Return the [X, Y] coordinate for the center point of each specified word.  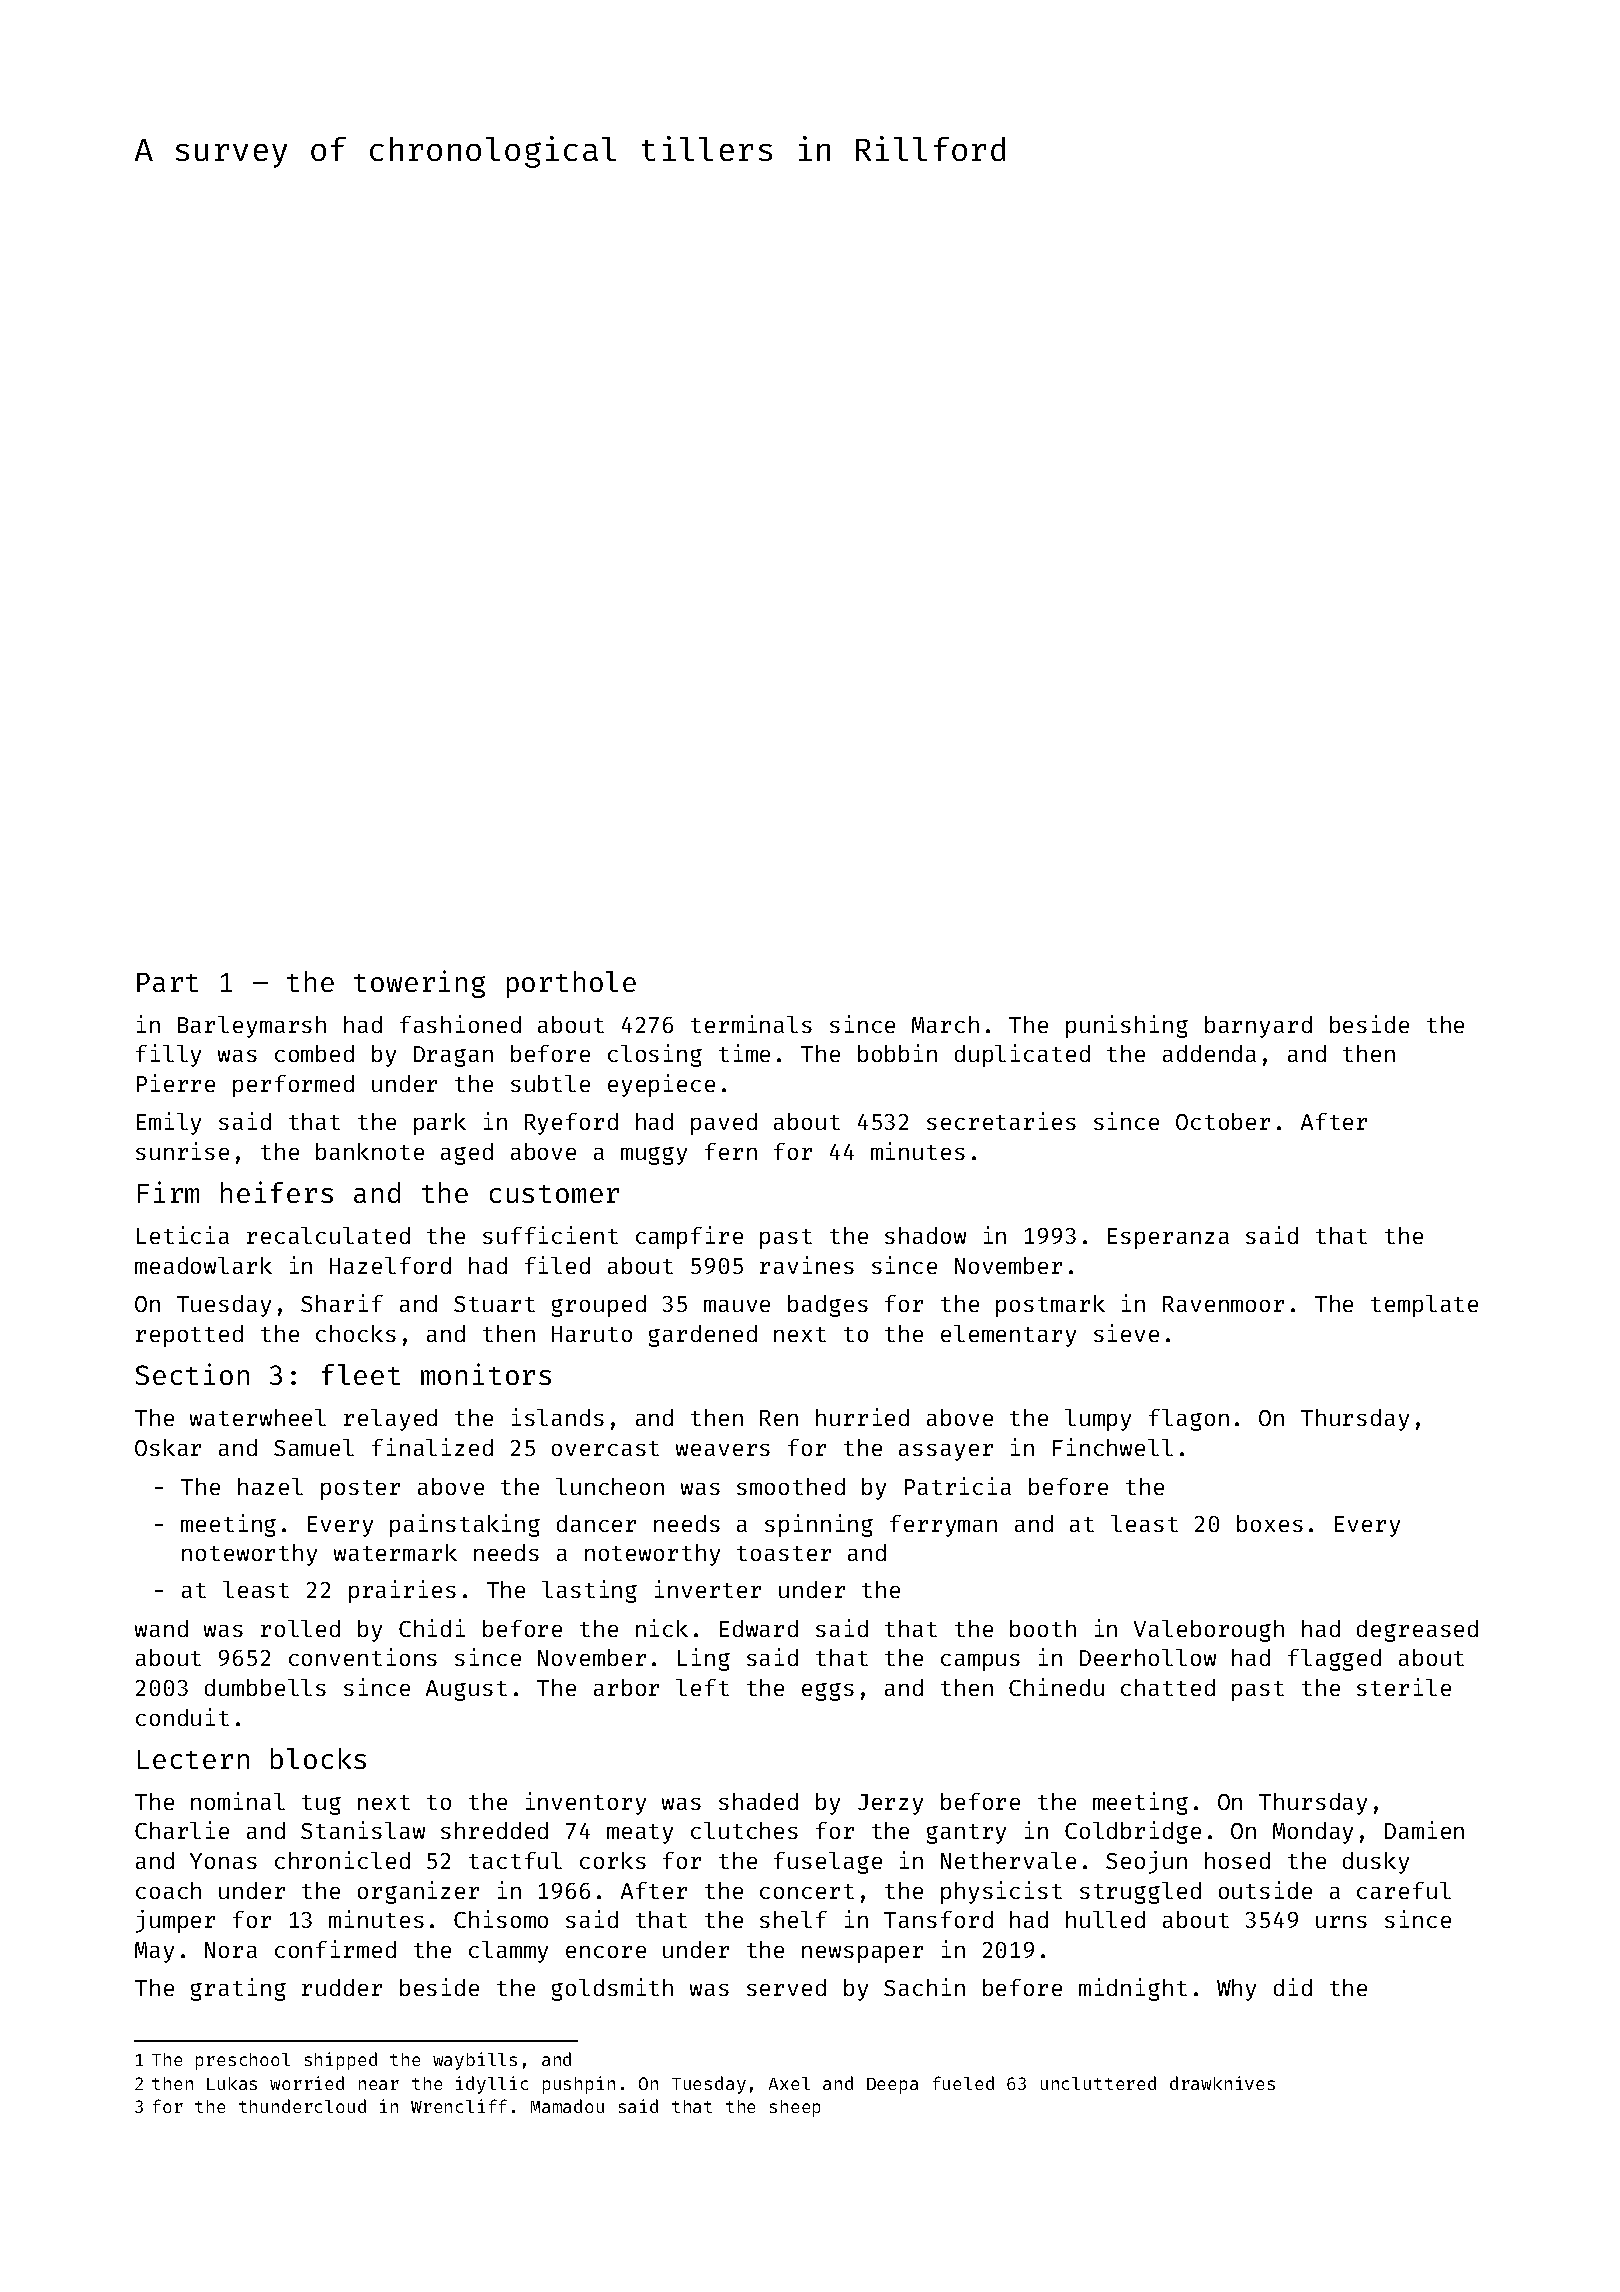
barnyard [1258, 1027]
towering [419, 984]
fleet [361, 1374]
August [466, 1690]
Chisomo [501, 1919]
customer [554, 1194]
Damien [1424, 1830]
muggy [654, 1156]
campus [980, 1662]
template [1424, 1306]
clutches [744, 1830]
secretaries [1001, 1121]
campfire [689, 1237]
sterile [1404, 1687]
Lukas [232, 2083]
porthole [571, 984]
